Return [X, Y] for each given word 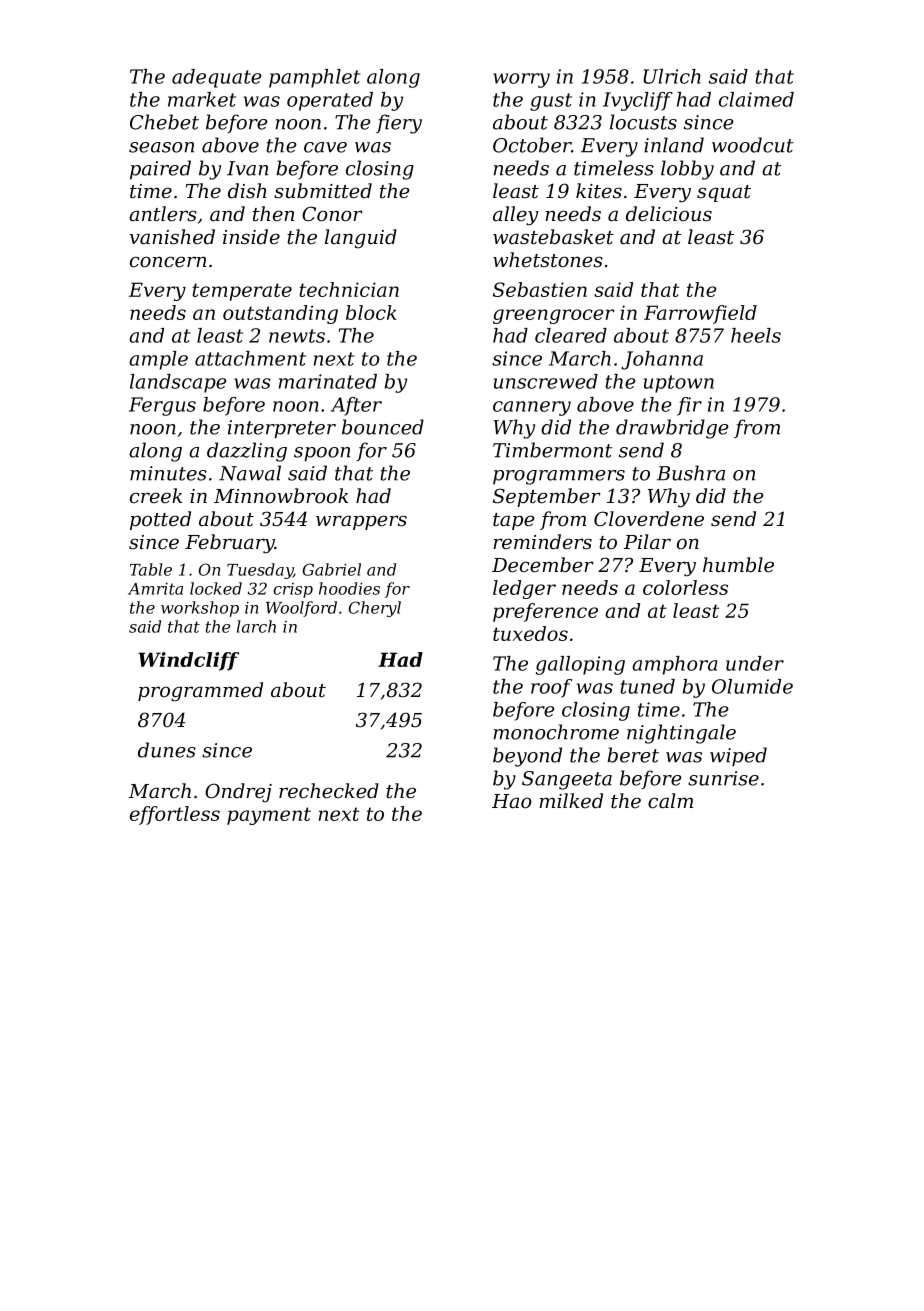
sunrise [723, 778]
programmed [200, 692]
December [543, 565]
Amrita [155, 589]
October [532, 145]
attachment [250, 358]
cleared [571, 335]
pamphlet [314, 78]
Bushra [691, 473]
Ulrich [672, 76]
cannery [532, 408]
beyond [527, 757]
